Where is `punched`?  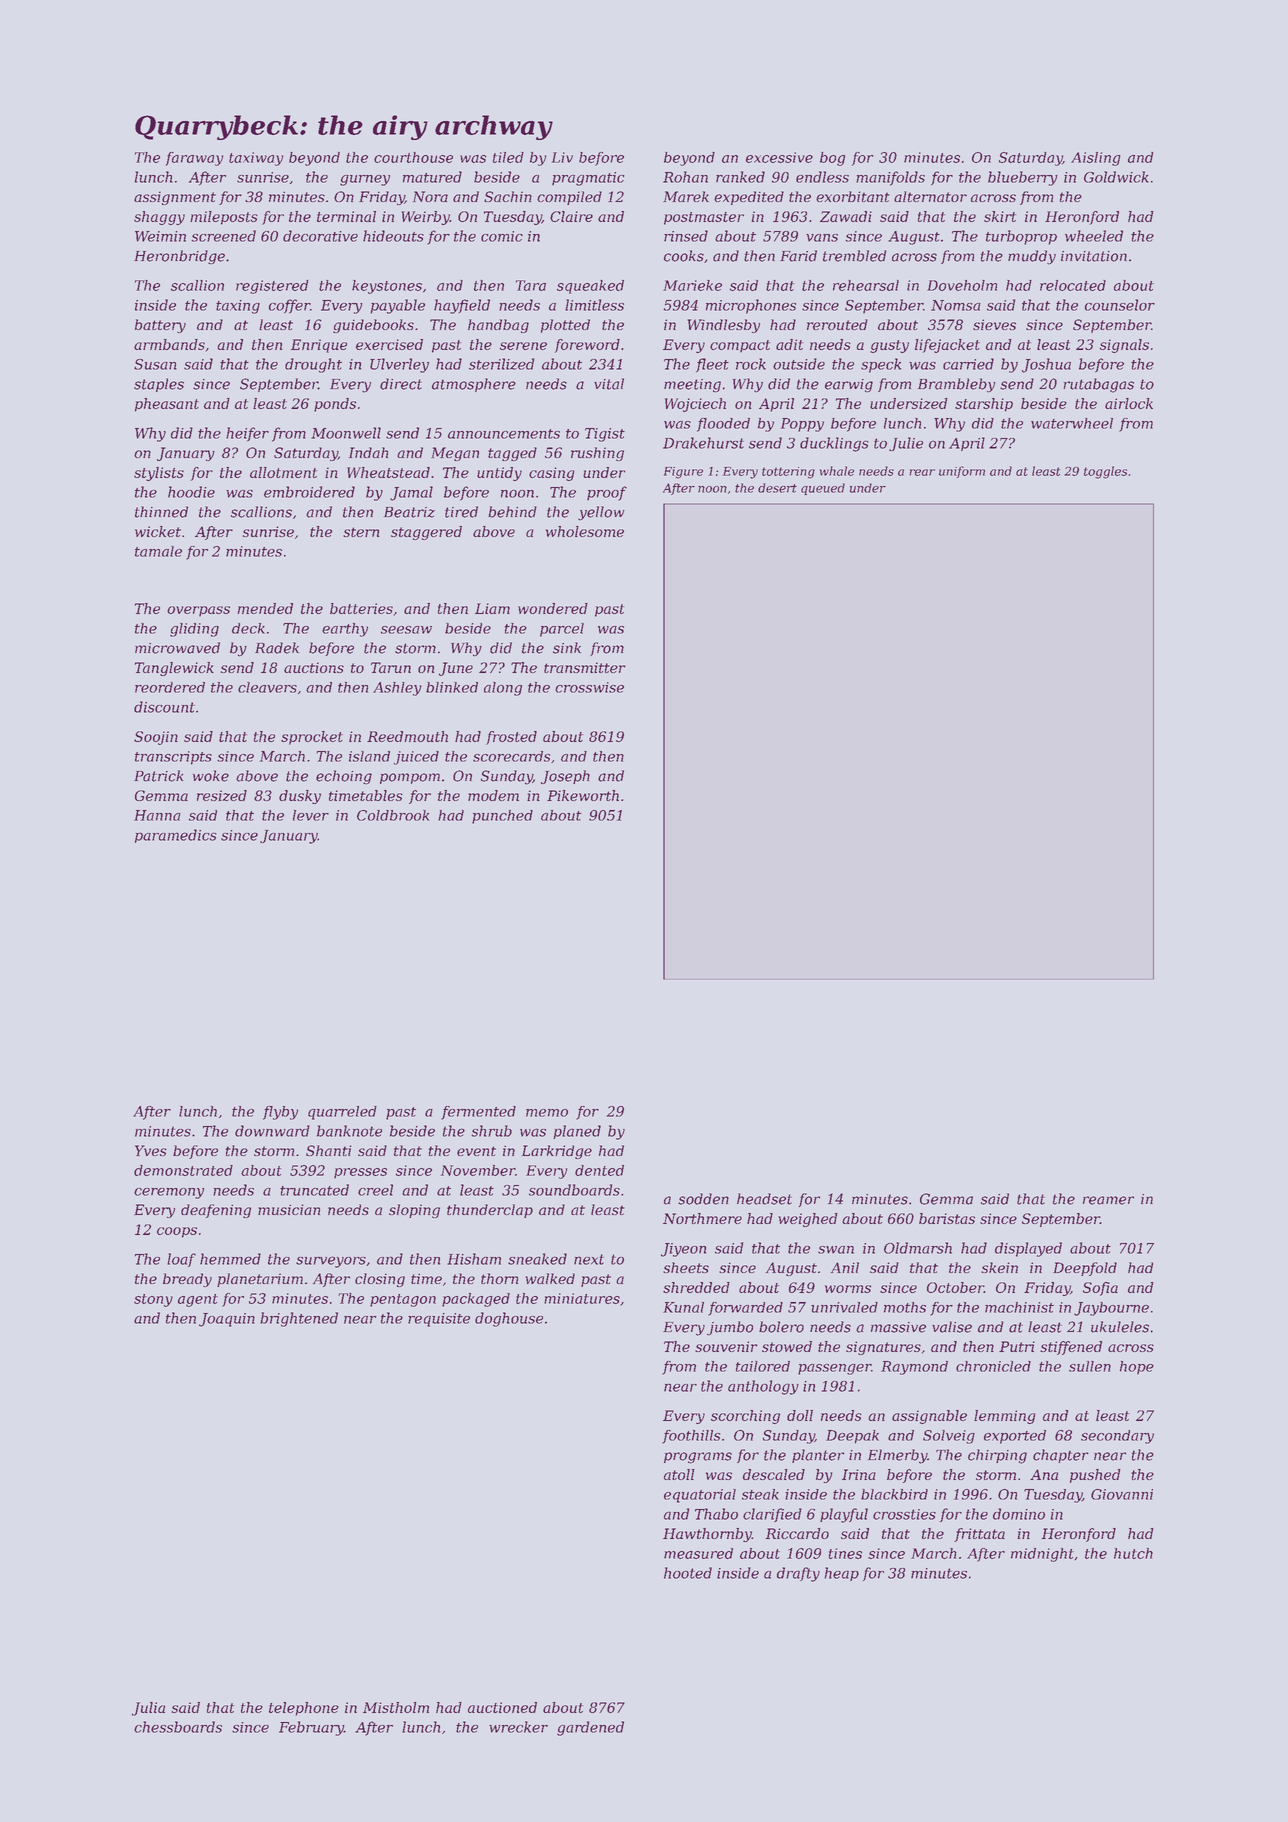
punched is located at coordinates (502, 817).
